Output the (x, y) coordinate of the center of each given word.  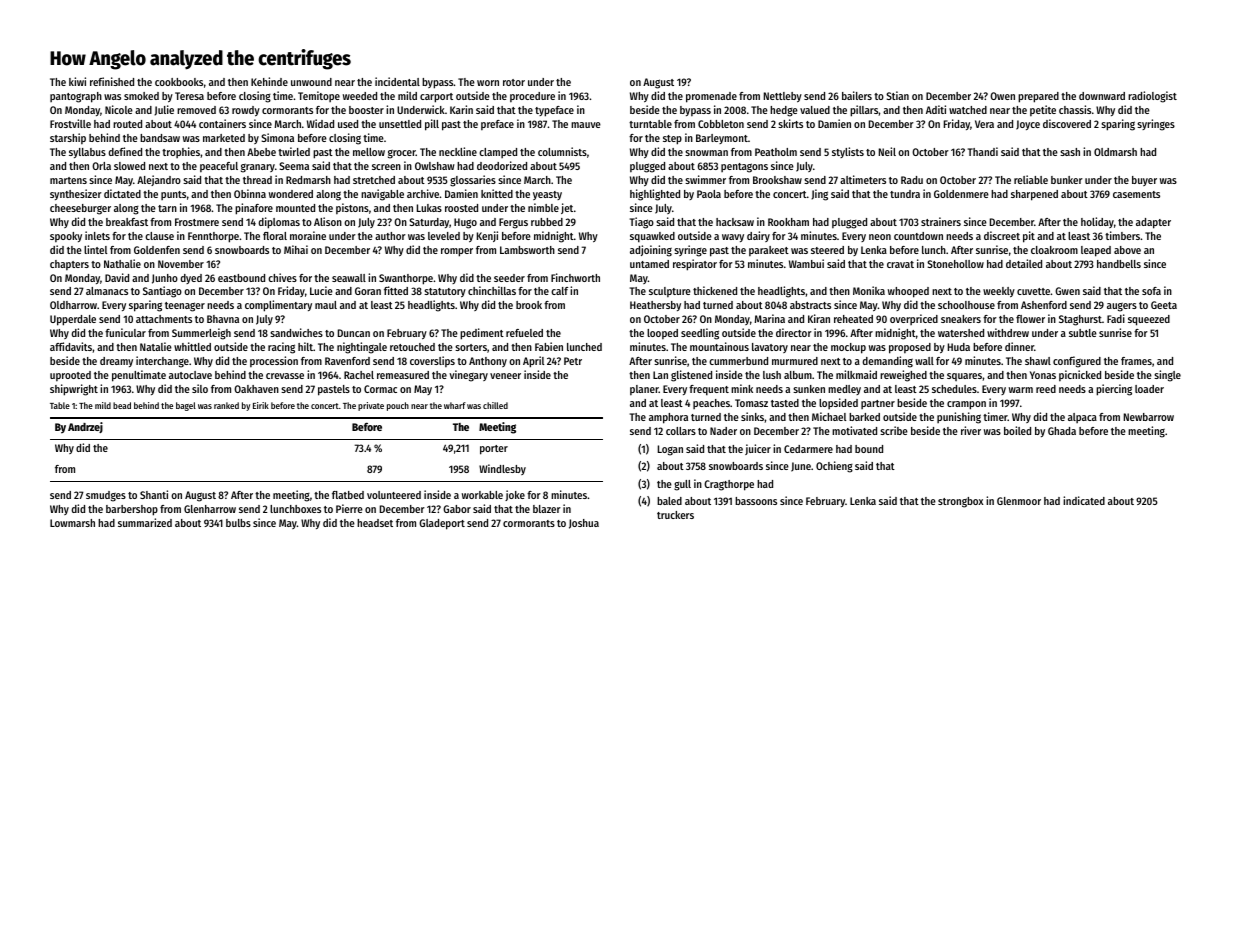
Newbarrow (1149, 417)
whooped (908, 292)
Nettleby (783, 97)
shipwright (74, 390)
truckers (675, 515)
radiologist (1152, 97)
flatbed (348, 495)
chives (282, 277)
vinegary (468, 376)
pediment (482, 334)
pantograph (76, 97)
